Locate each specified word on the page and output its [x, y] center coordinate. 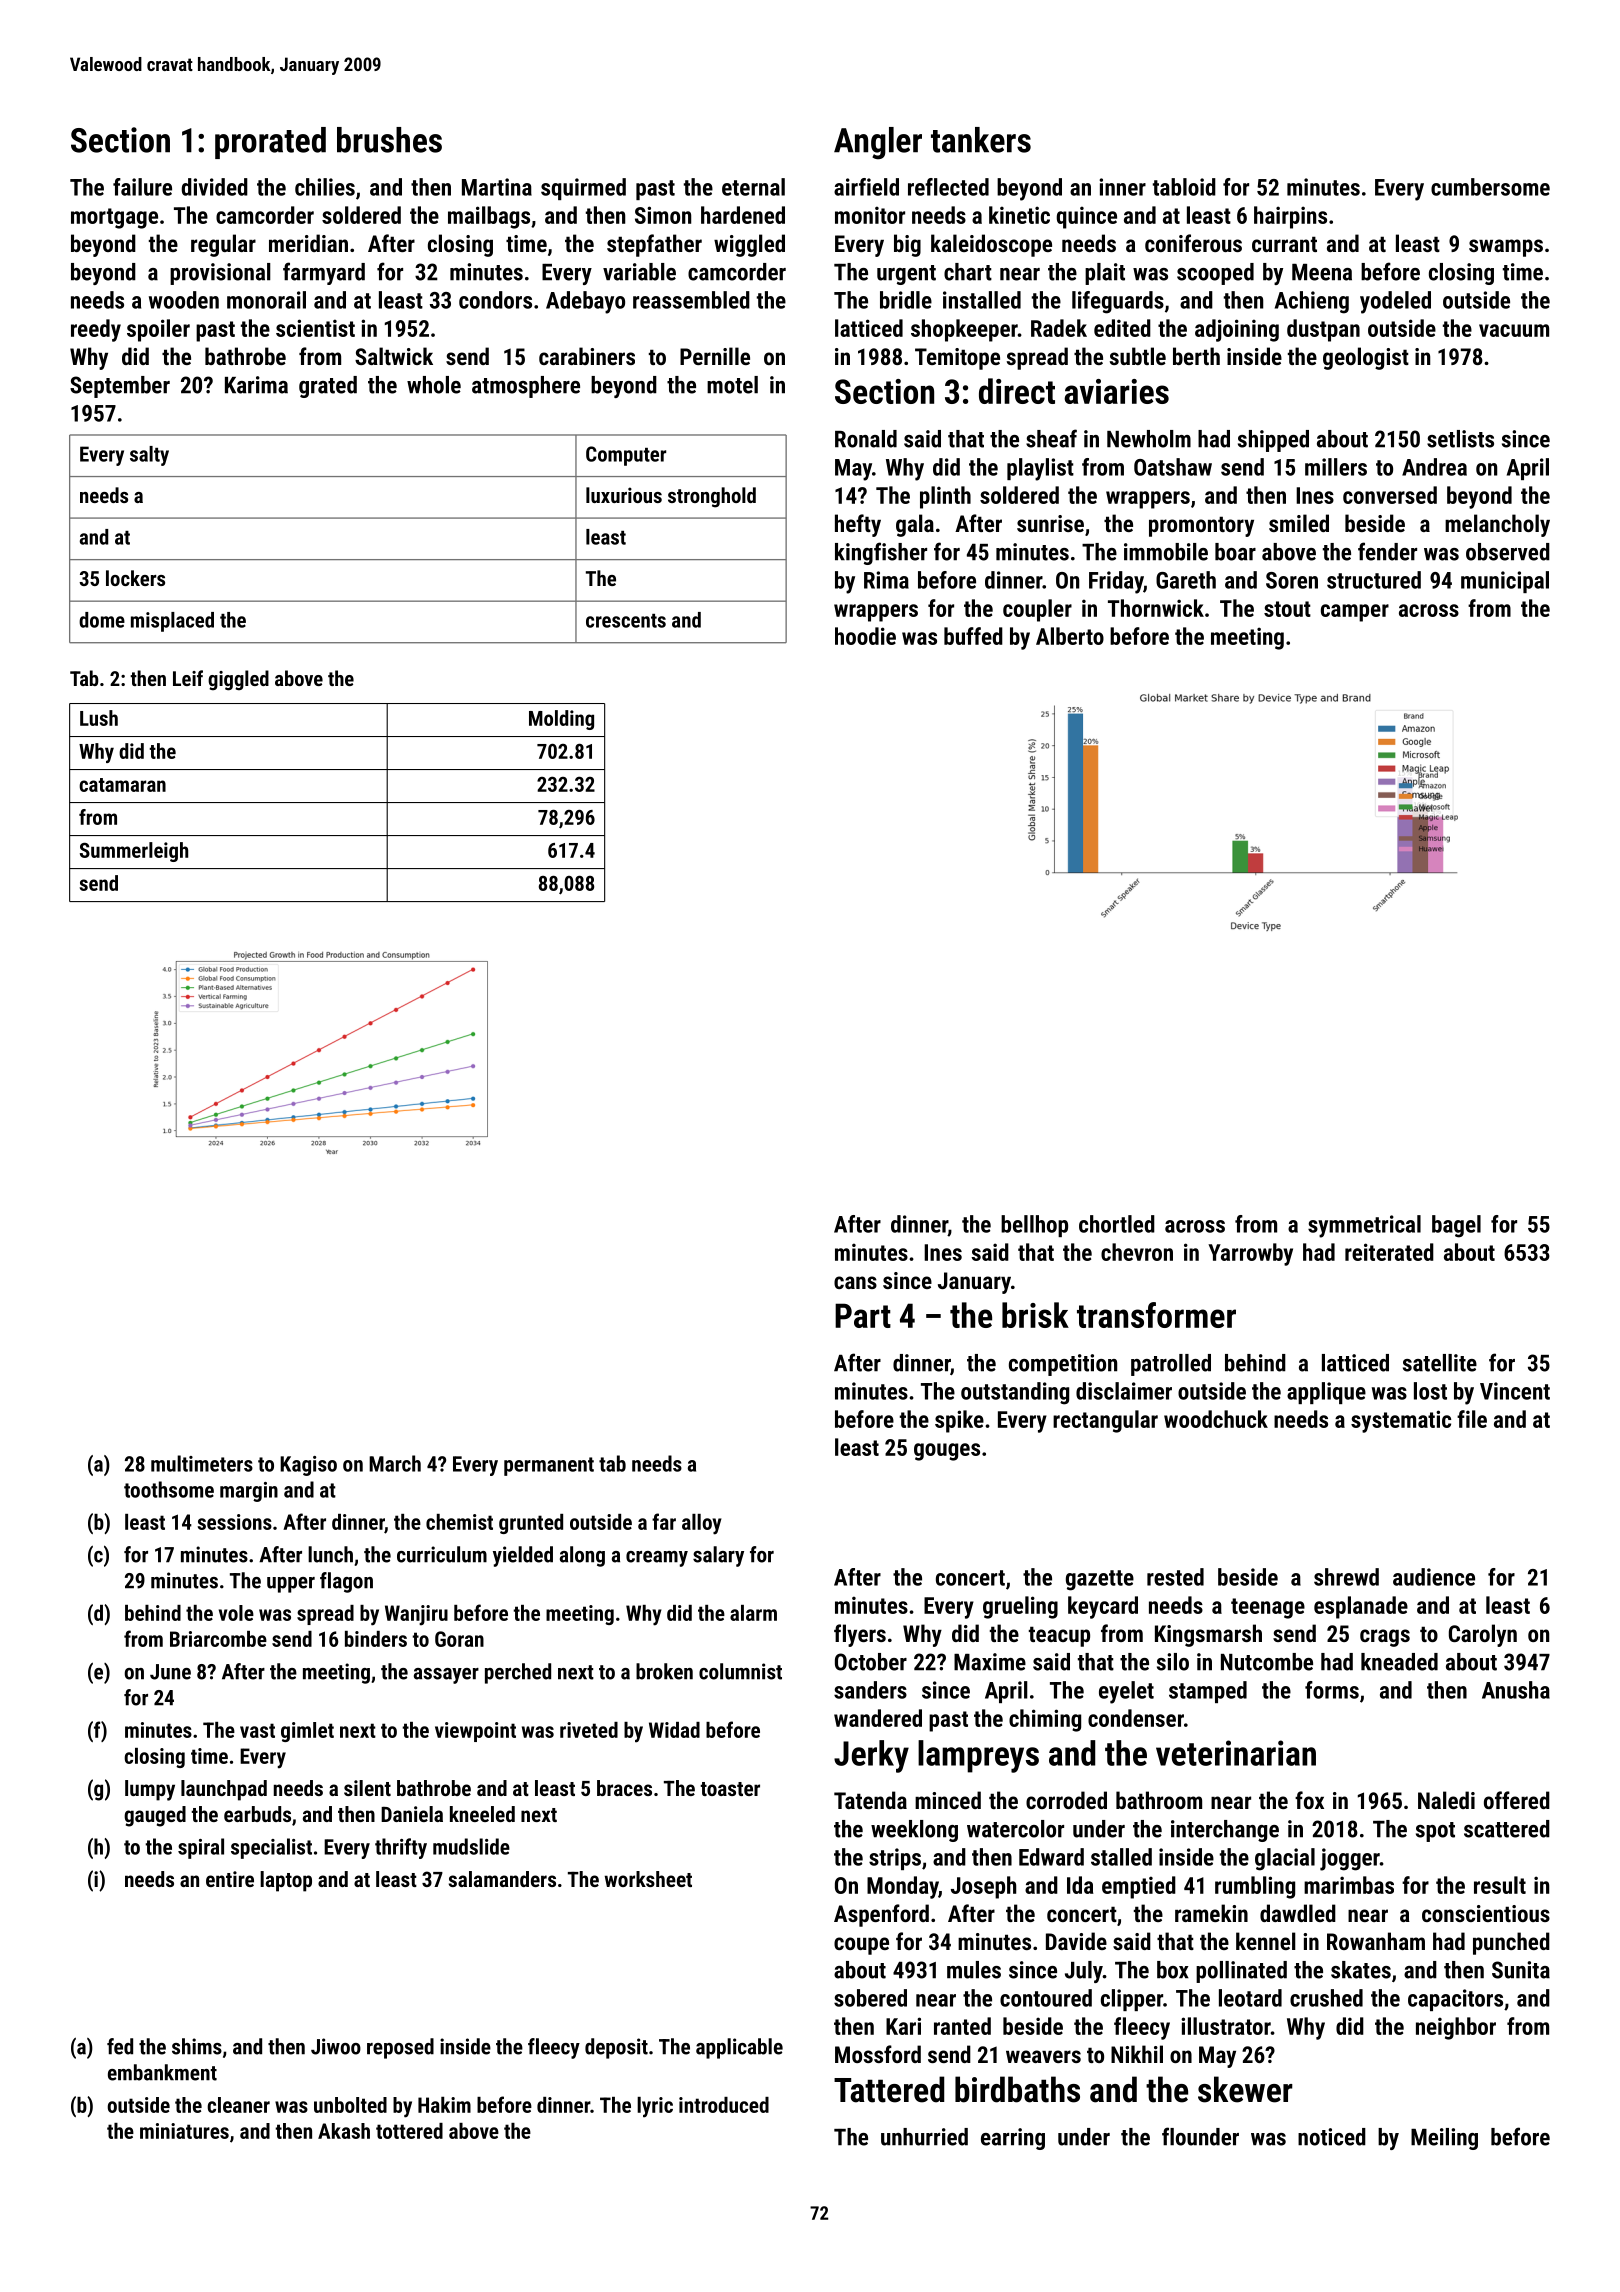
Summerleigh [134, 852]
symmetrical [1364, 1226]
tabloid [1184, 187]
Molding [561, 720]
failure [142, 187]
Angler [878, 143]
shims [197, 2046]
